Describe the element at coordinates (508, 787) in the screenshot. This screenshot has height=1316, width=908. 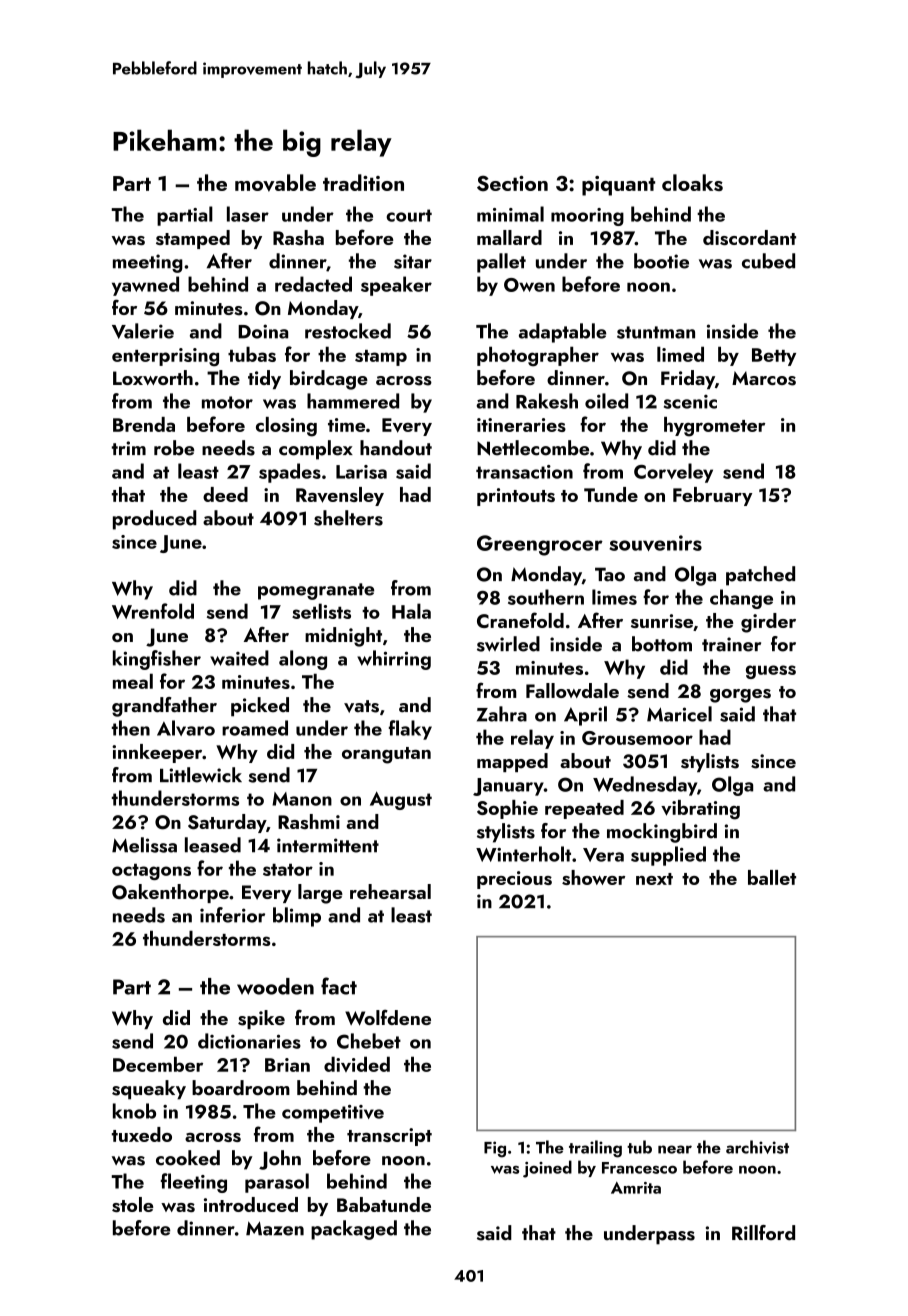
I see `January` at that location.
